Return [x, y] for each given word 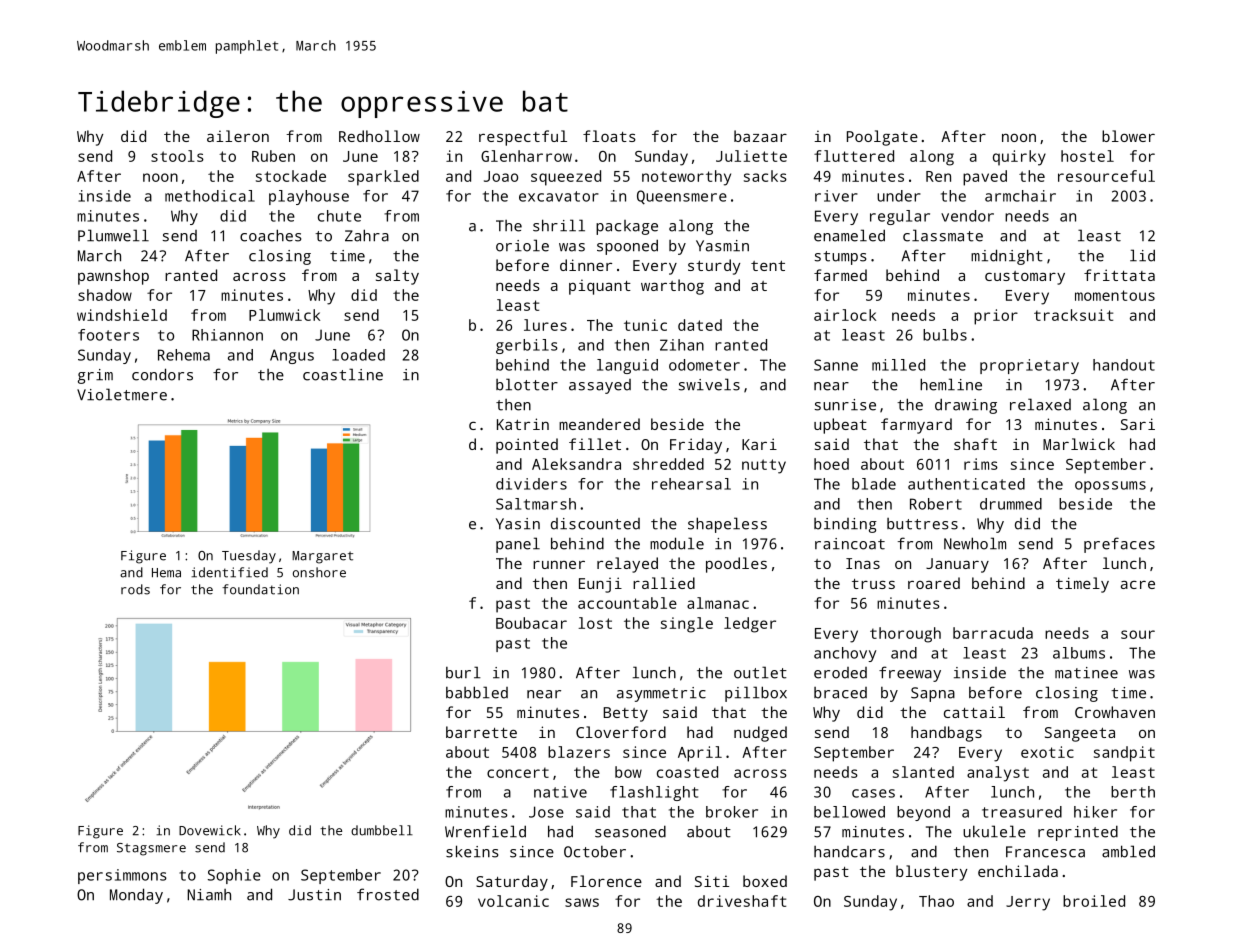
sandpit [1124, 754]
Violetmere [122, 394]
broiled [1094, 901]
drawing [966, 406]
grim [95, 376]
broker [732, 812]
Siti [712, 881]
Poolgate [882, 138]
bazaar [760, 136]
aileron [238, 136]
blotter [527, 384]
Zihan [682, 345]
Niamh [209, 895]
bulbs [945, 335]
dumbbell [382, 830]
